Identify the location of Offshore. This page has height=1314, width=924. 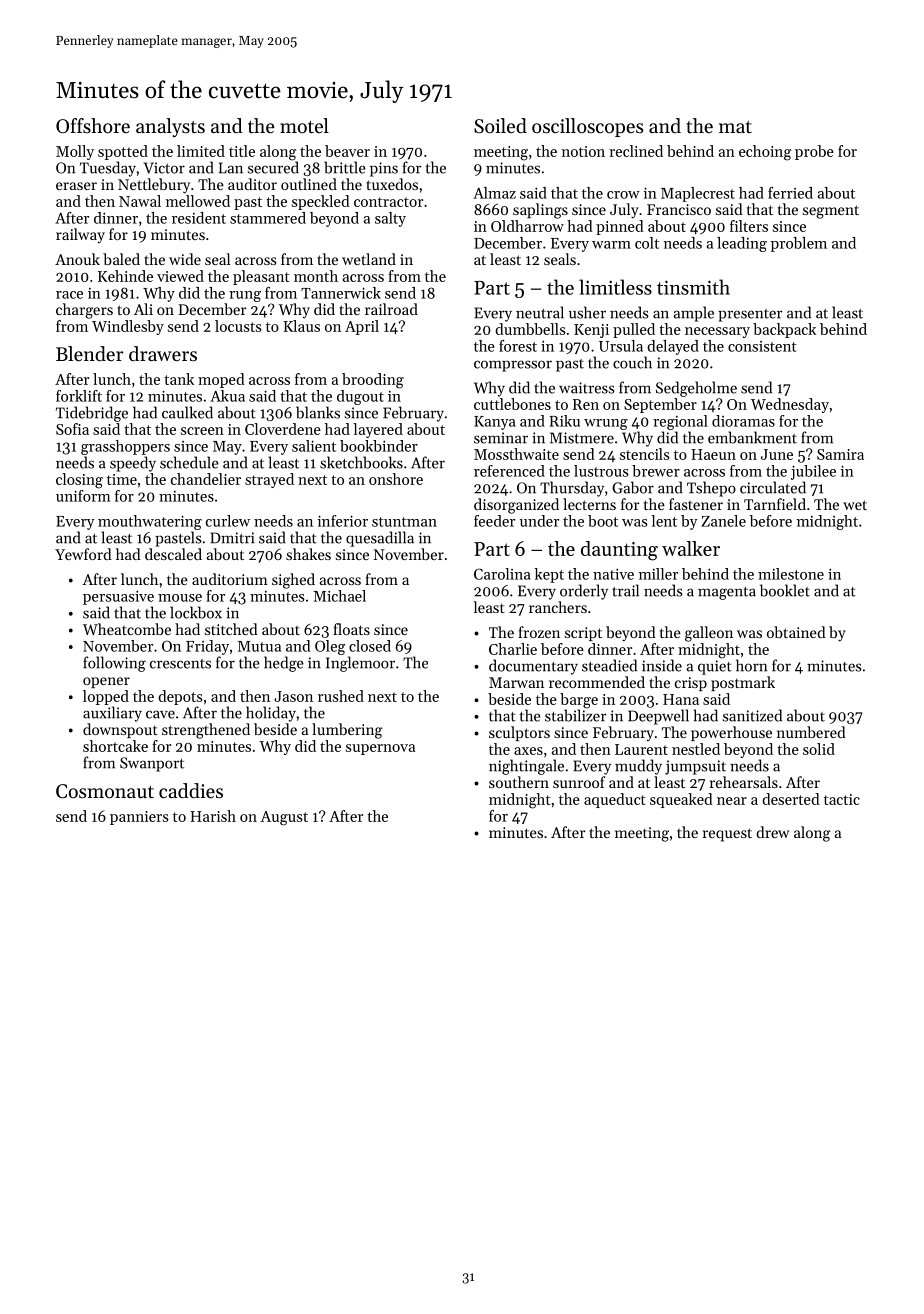
(93, 125).
